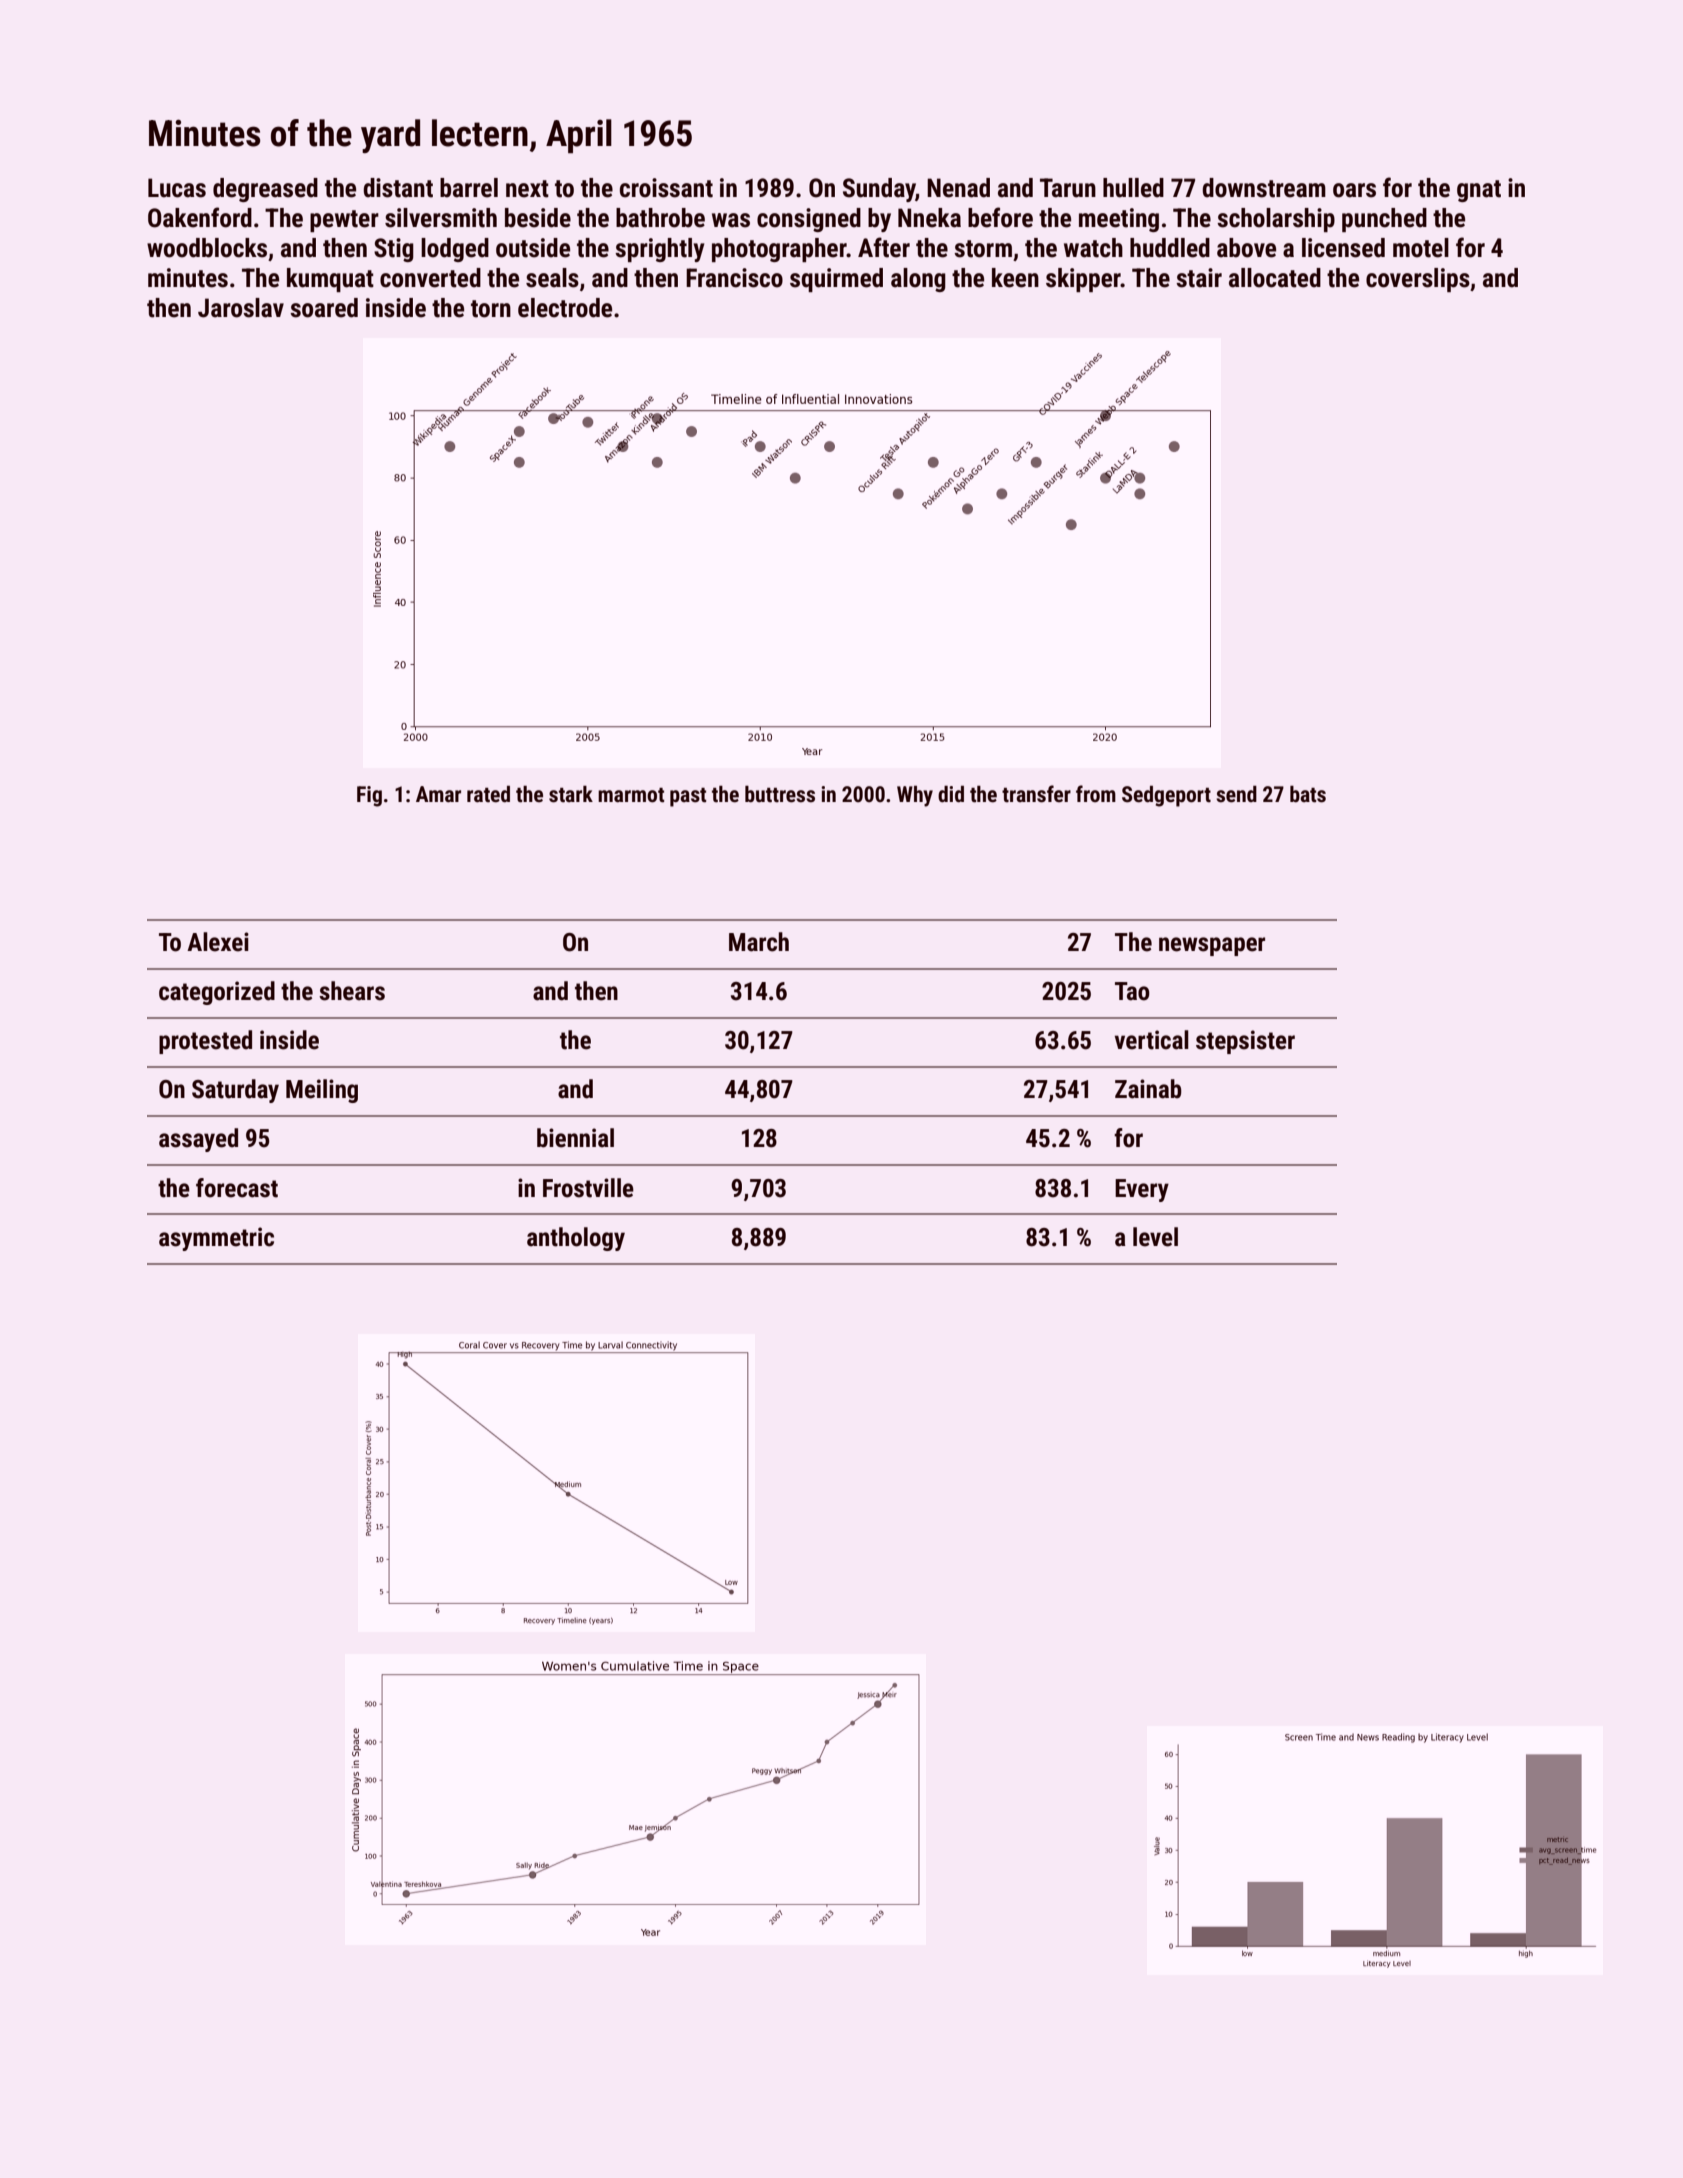  Describe the element at coordinates (836, 280) in the page. I see `squirmed` at that location.
